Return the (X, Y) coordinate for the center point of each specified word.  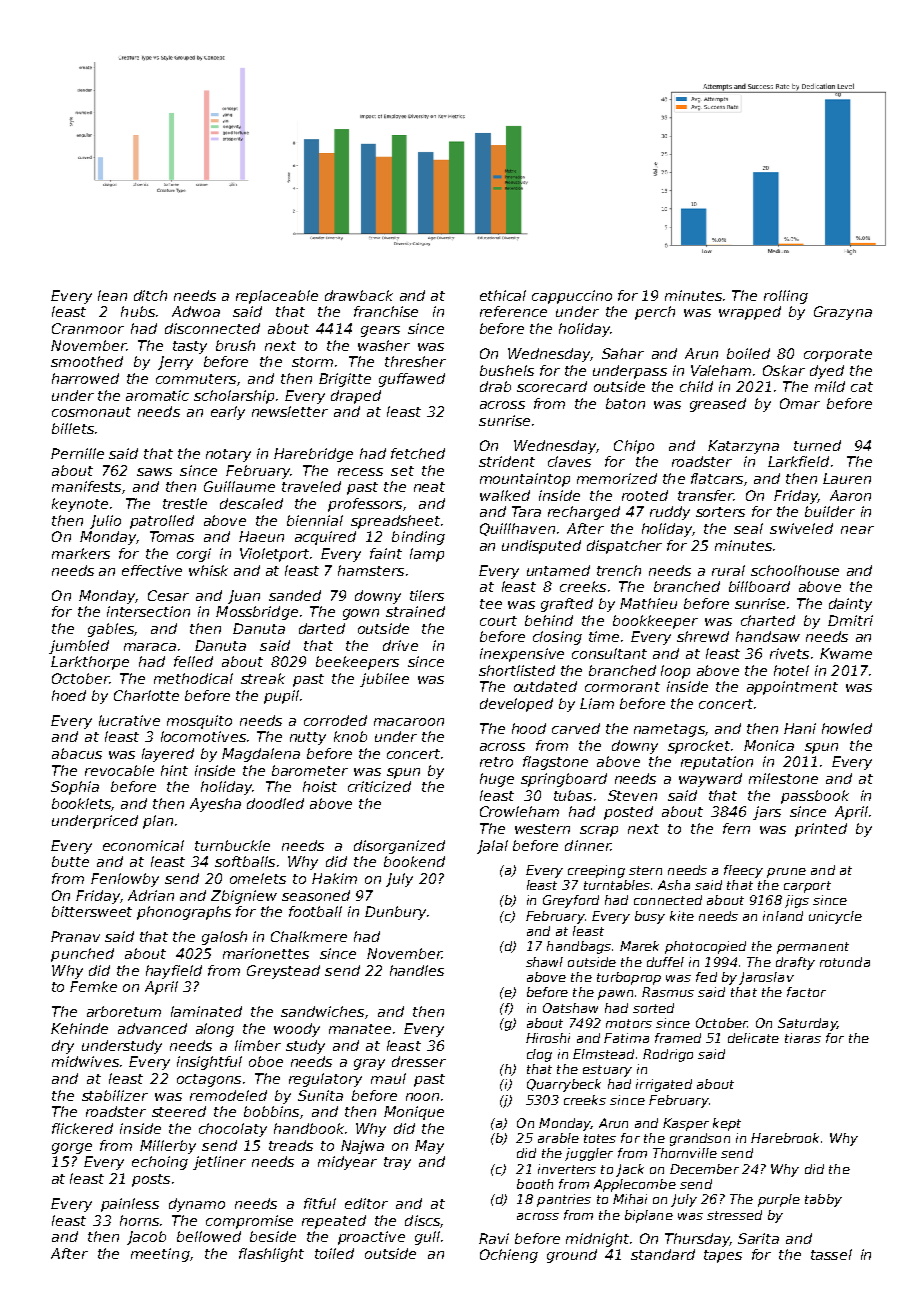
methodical (193, 678)
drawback (359, 295)
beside (273, 1236)
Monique (414, 1113)
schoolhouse (795, 570)
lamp (427, 555)
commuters (196, 379)
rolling (786, 297)
